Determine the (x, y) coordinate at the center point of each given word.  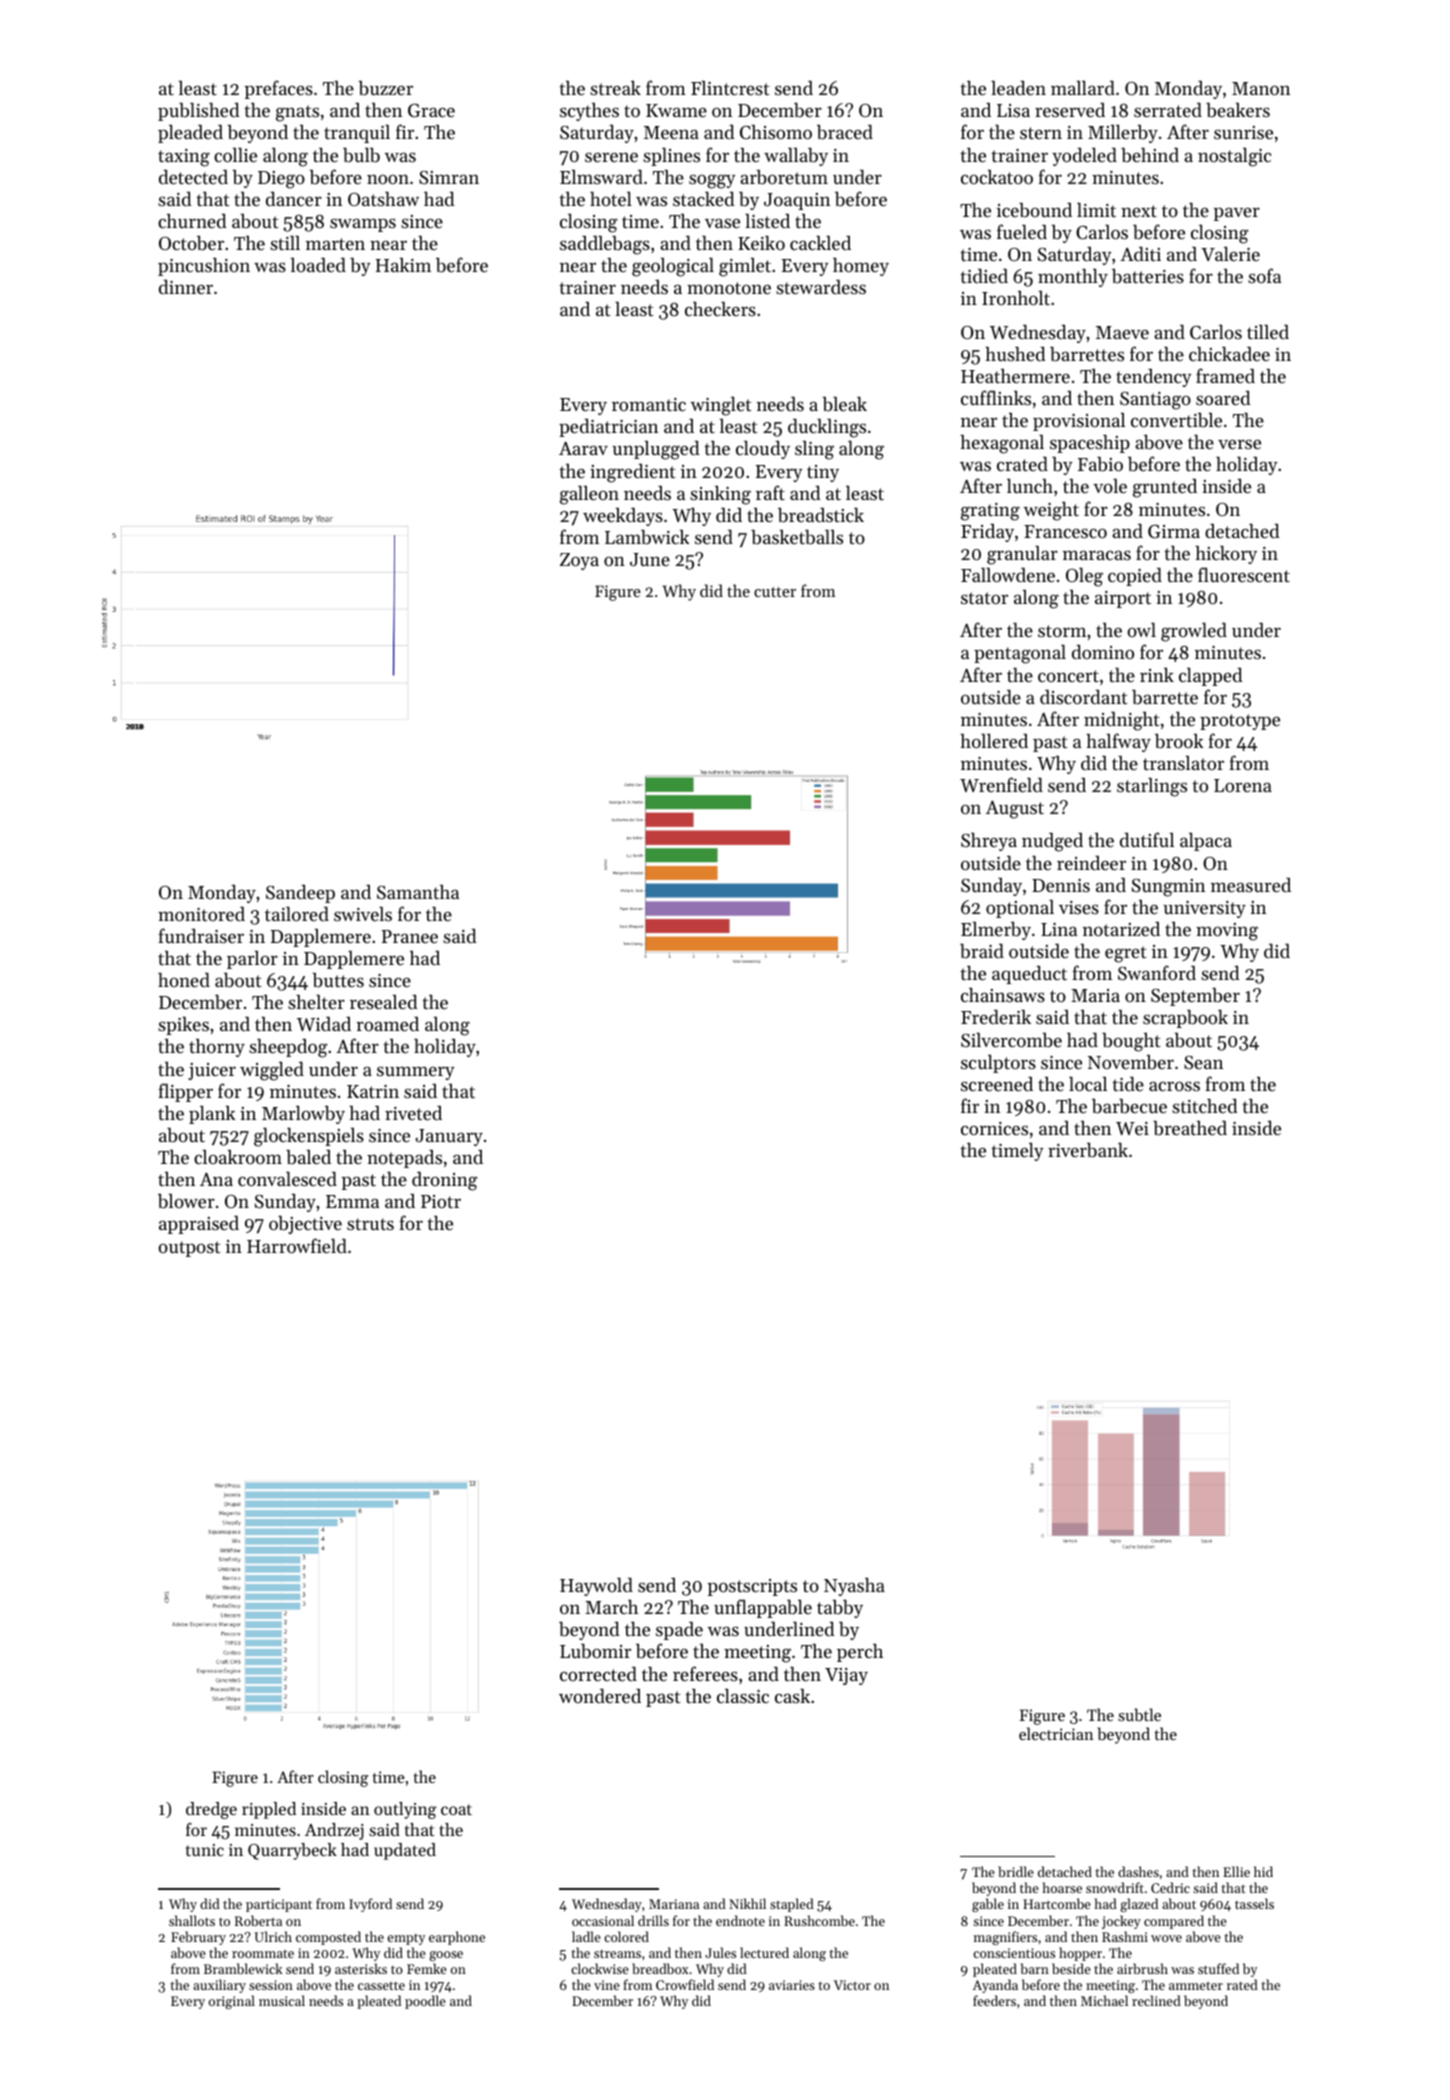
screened (997, 1084)
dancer (294, 199)
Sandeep (300, 894)
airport (1123, 599)
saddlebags (605, 245)
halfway (1118, 742)
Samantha (418, 892)
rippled (269, 1810)
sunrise (1243, 132)
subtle (1139, 1714)
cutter (775, 592)
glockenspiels (309, 1137)
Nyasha (854, 1587)
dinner (186, 287)
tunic (205, 1850)
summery (416, 1073)
